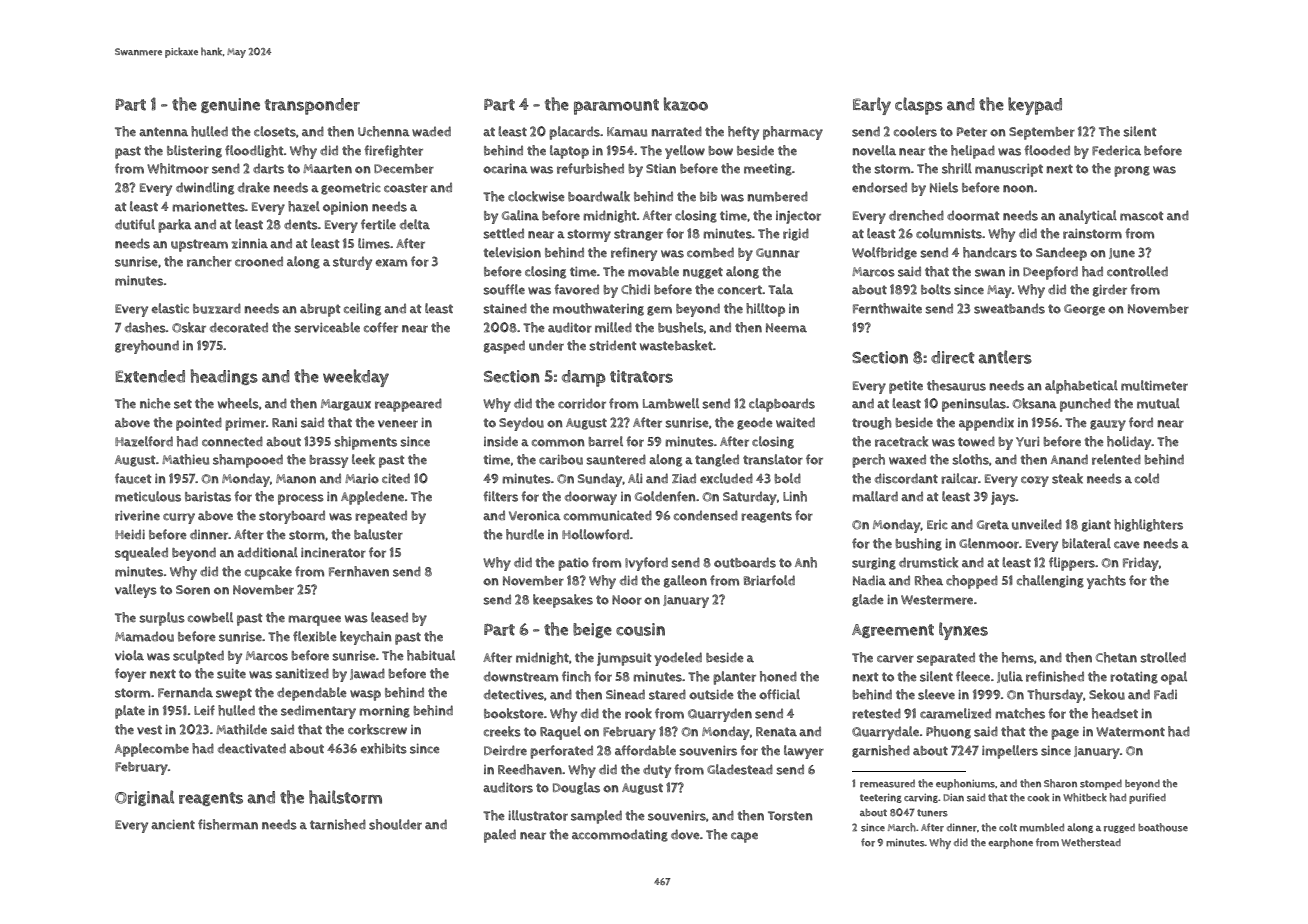  Describe the element at coordinates (635, 289) in the page. I see `Chidi` at that location.
